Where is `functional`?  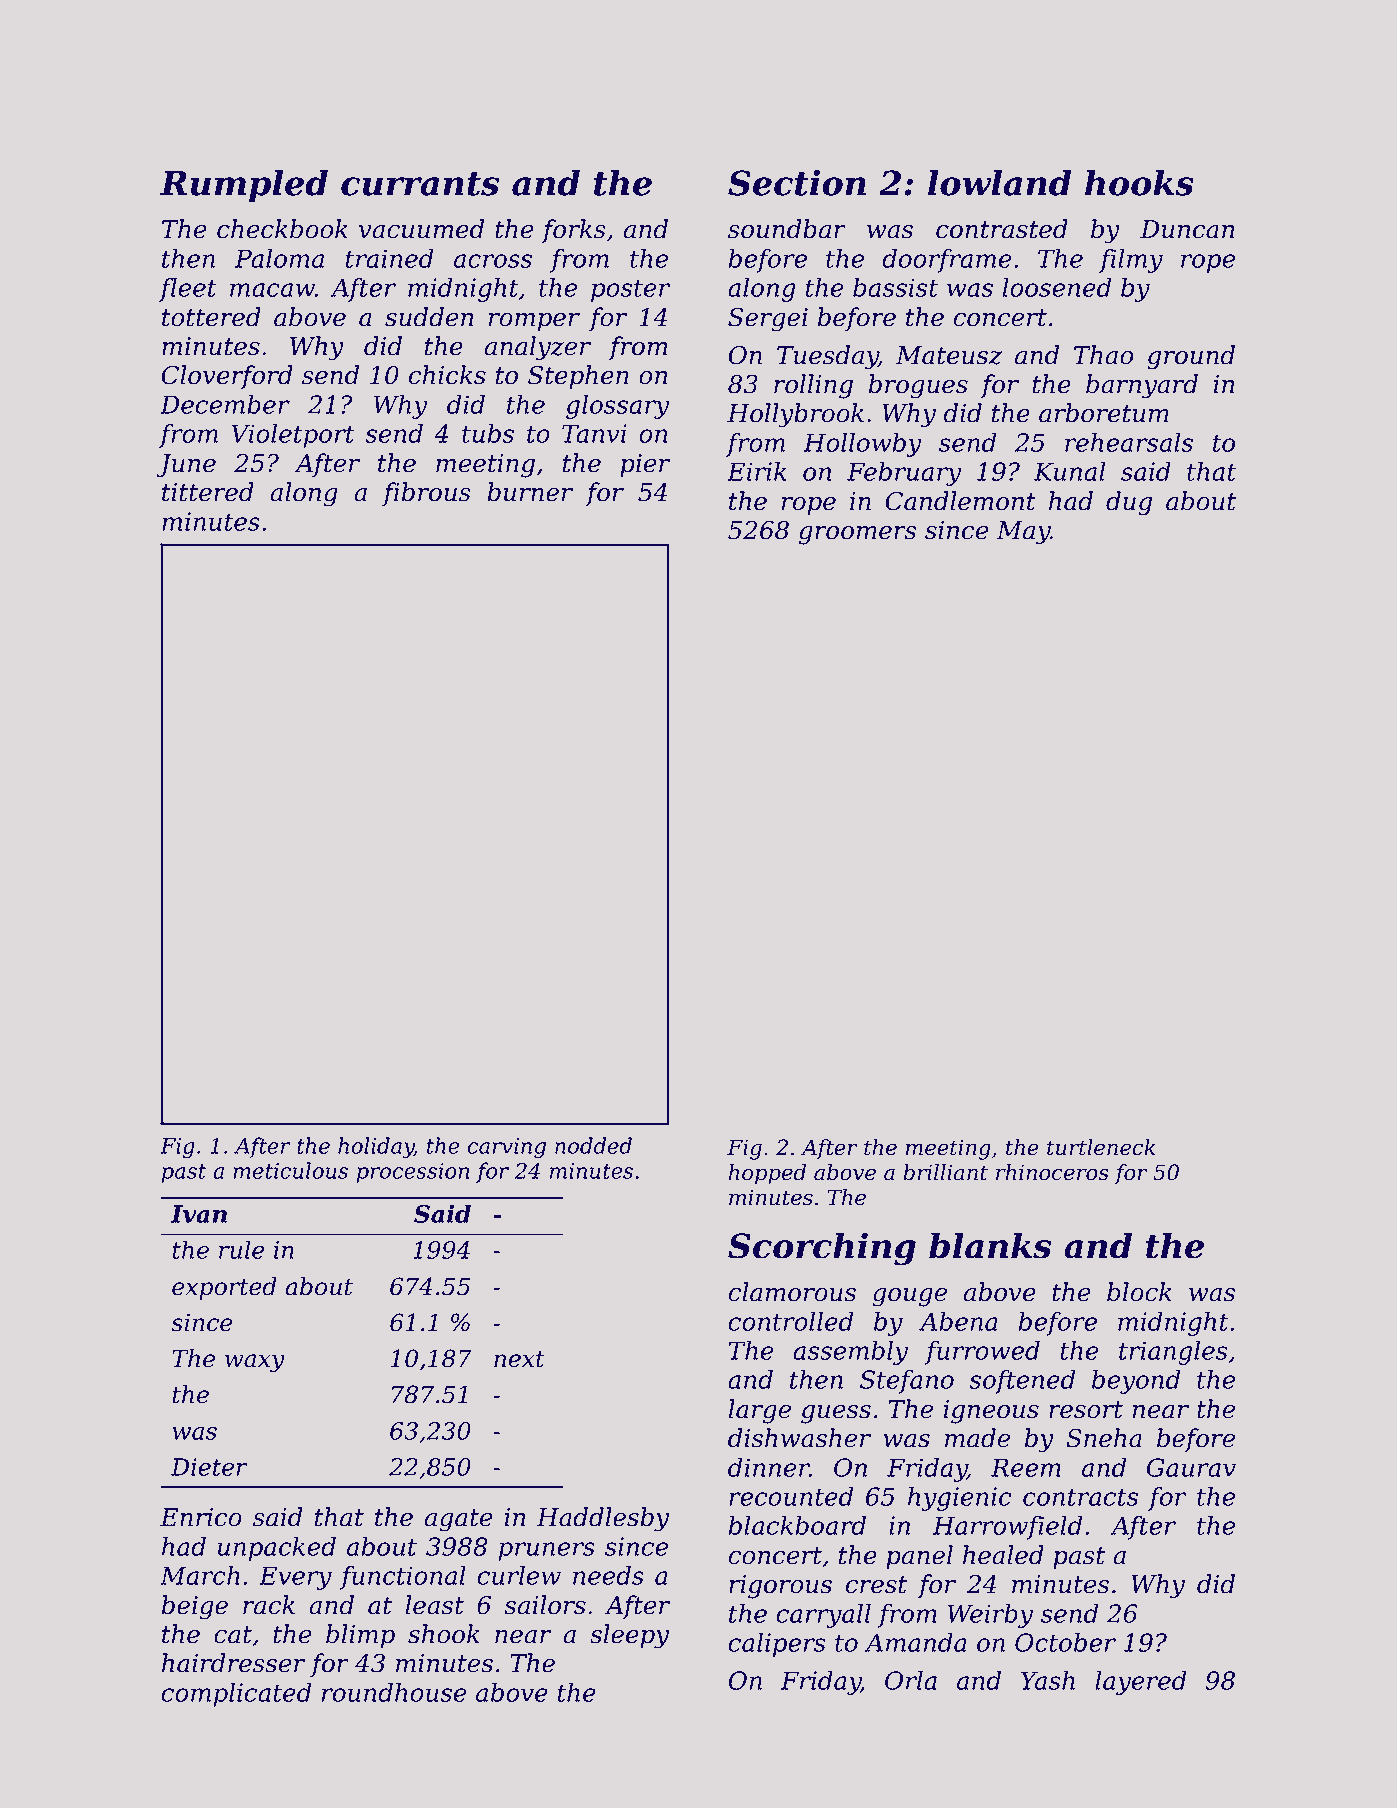
functional is located at coordinates (403, 1578).
